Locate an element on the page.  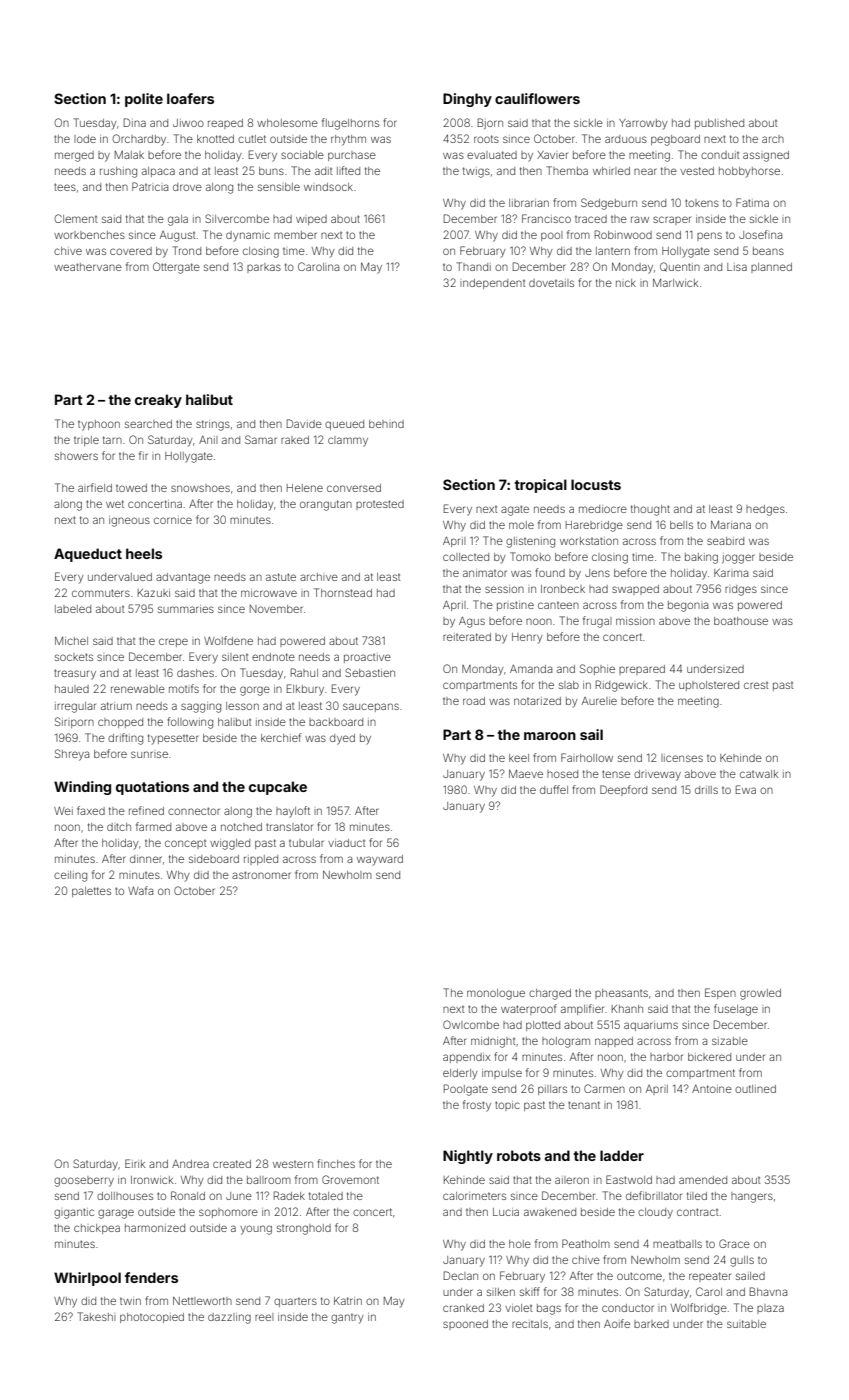
concept is located at coordinates (185, 844).
